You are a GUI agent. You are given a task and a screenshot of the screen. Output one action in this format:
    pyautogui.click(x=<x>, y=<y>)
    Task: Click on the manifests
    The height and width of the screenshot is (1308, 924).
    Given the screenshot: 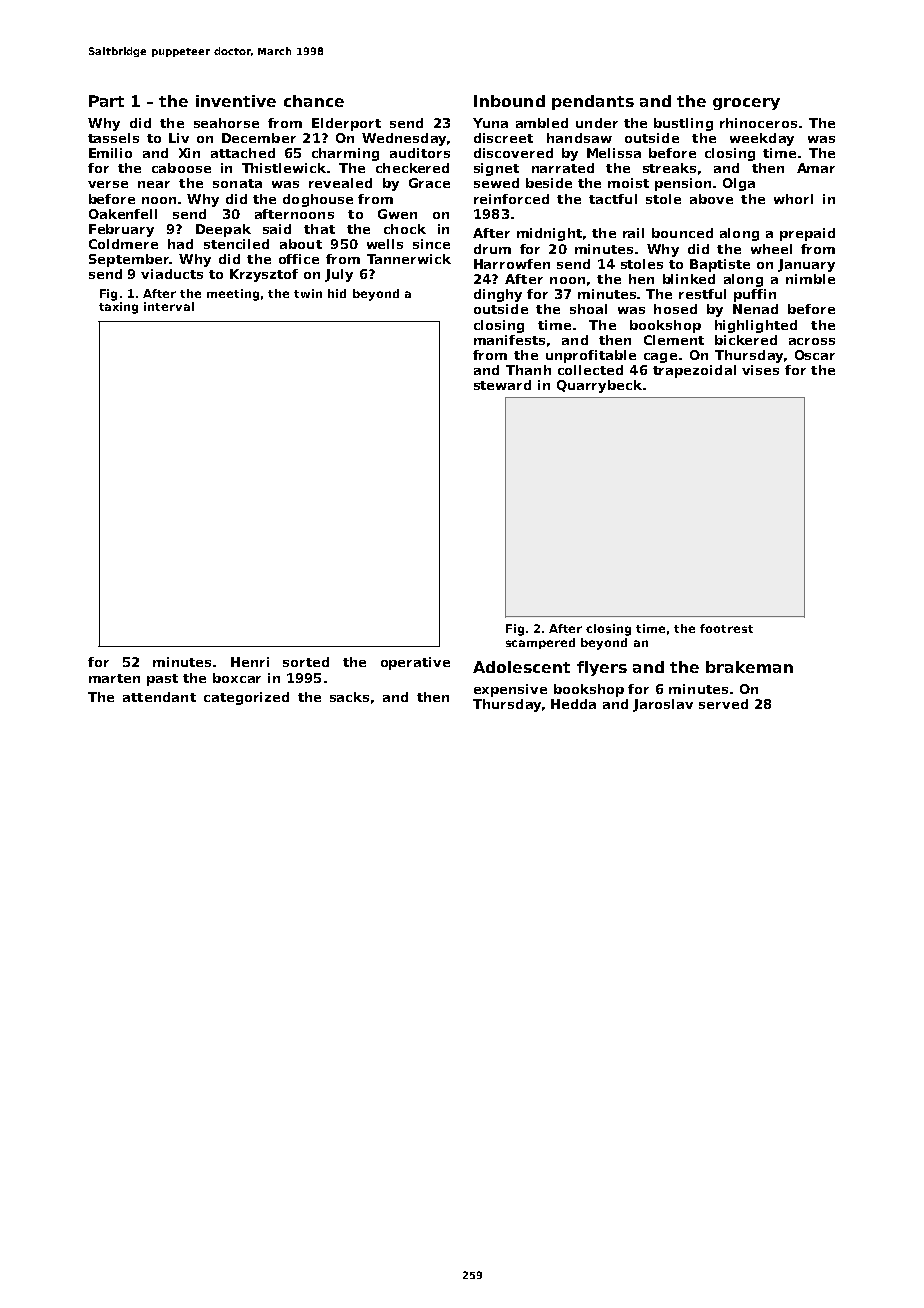 What is the action you would take?
    pyautogui.click(x=509, y=340)
